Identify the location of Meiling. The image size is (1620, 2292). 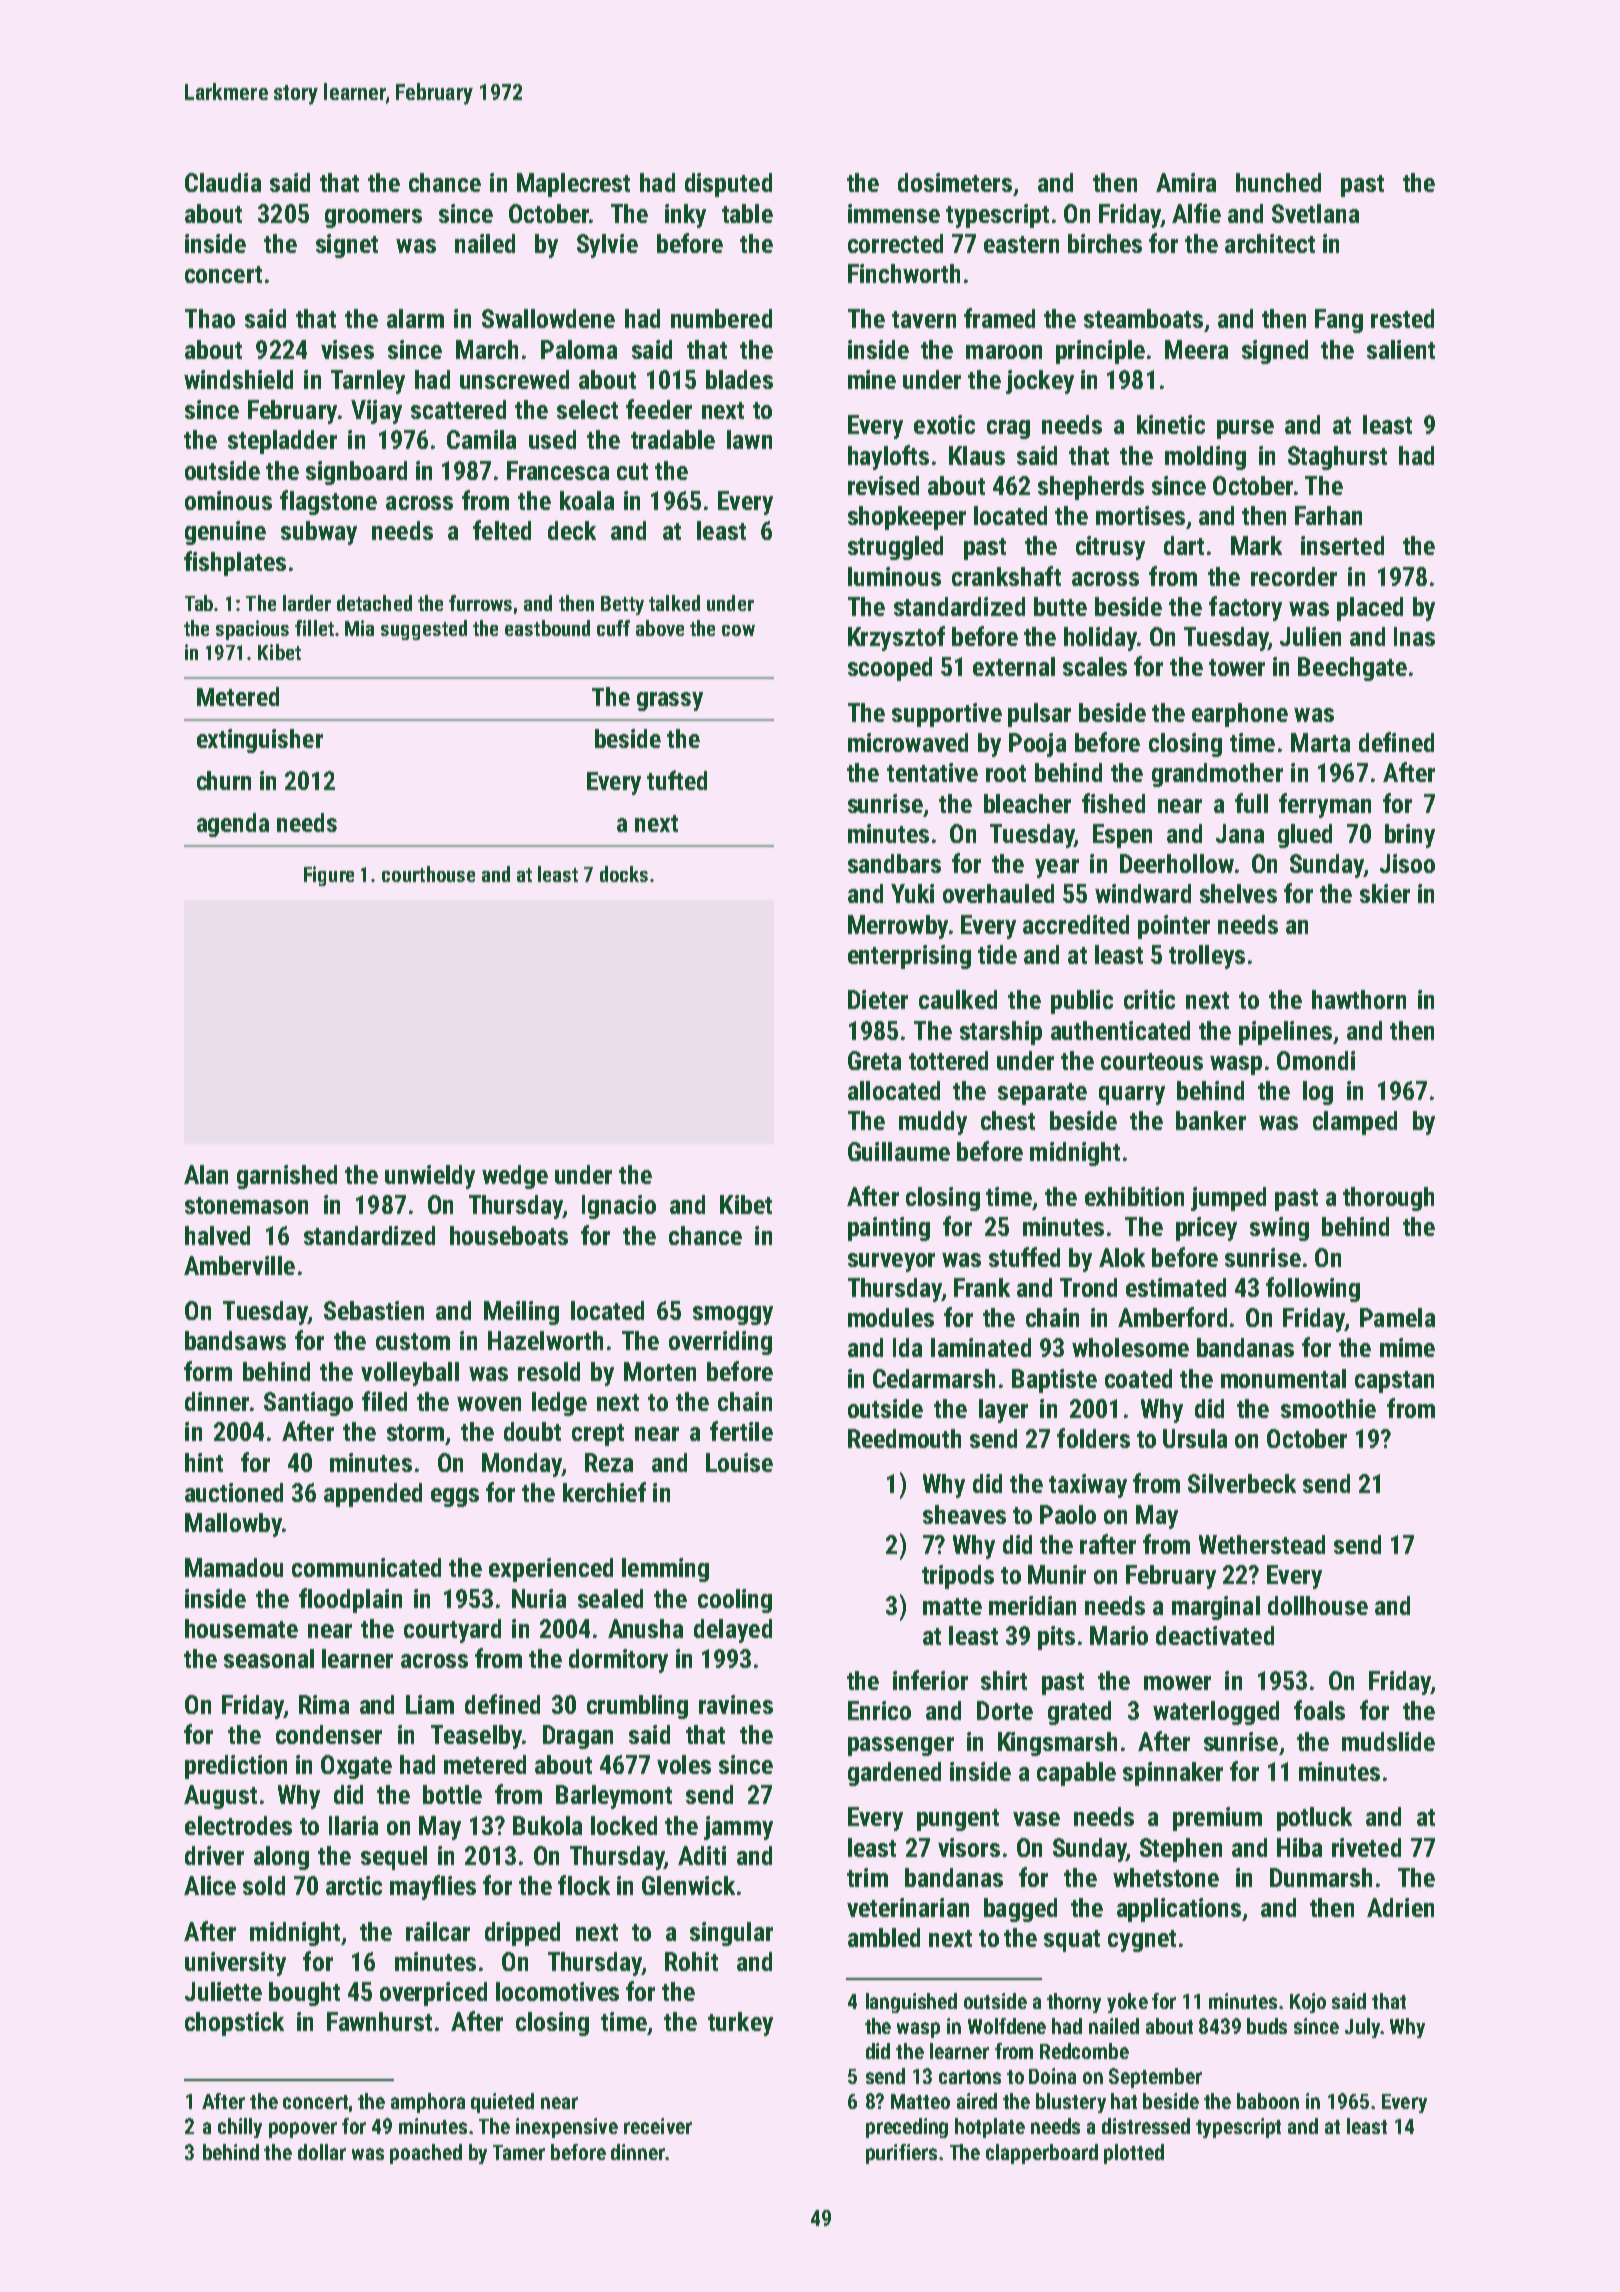
(521, 1313).
